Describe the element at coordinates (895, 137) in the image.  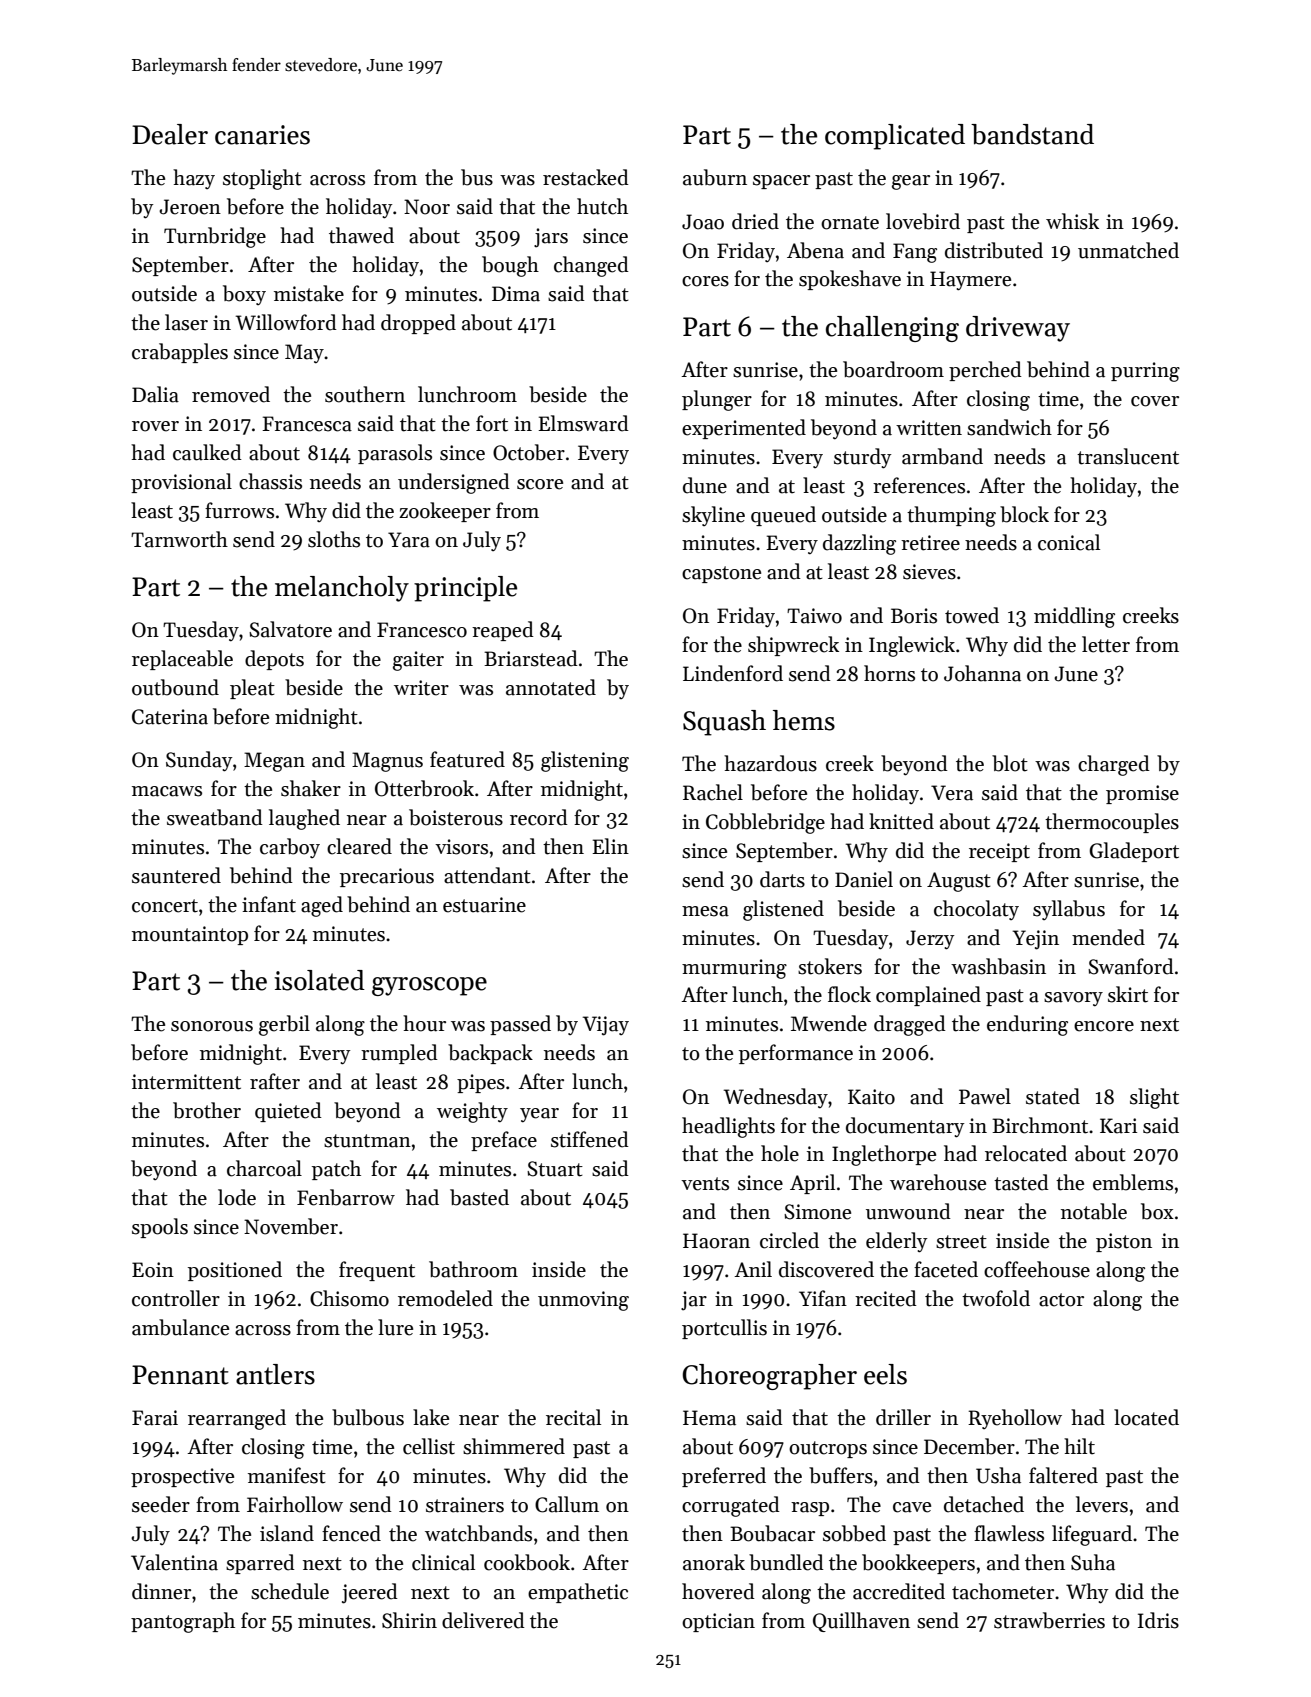
I see `complicated` at that location.
